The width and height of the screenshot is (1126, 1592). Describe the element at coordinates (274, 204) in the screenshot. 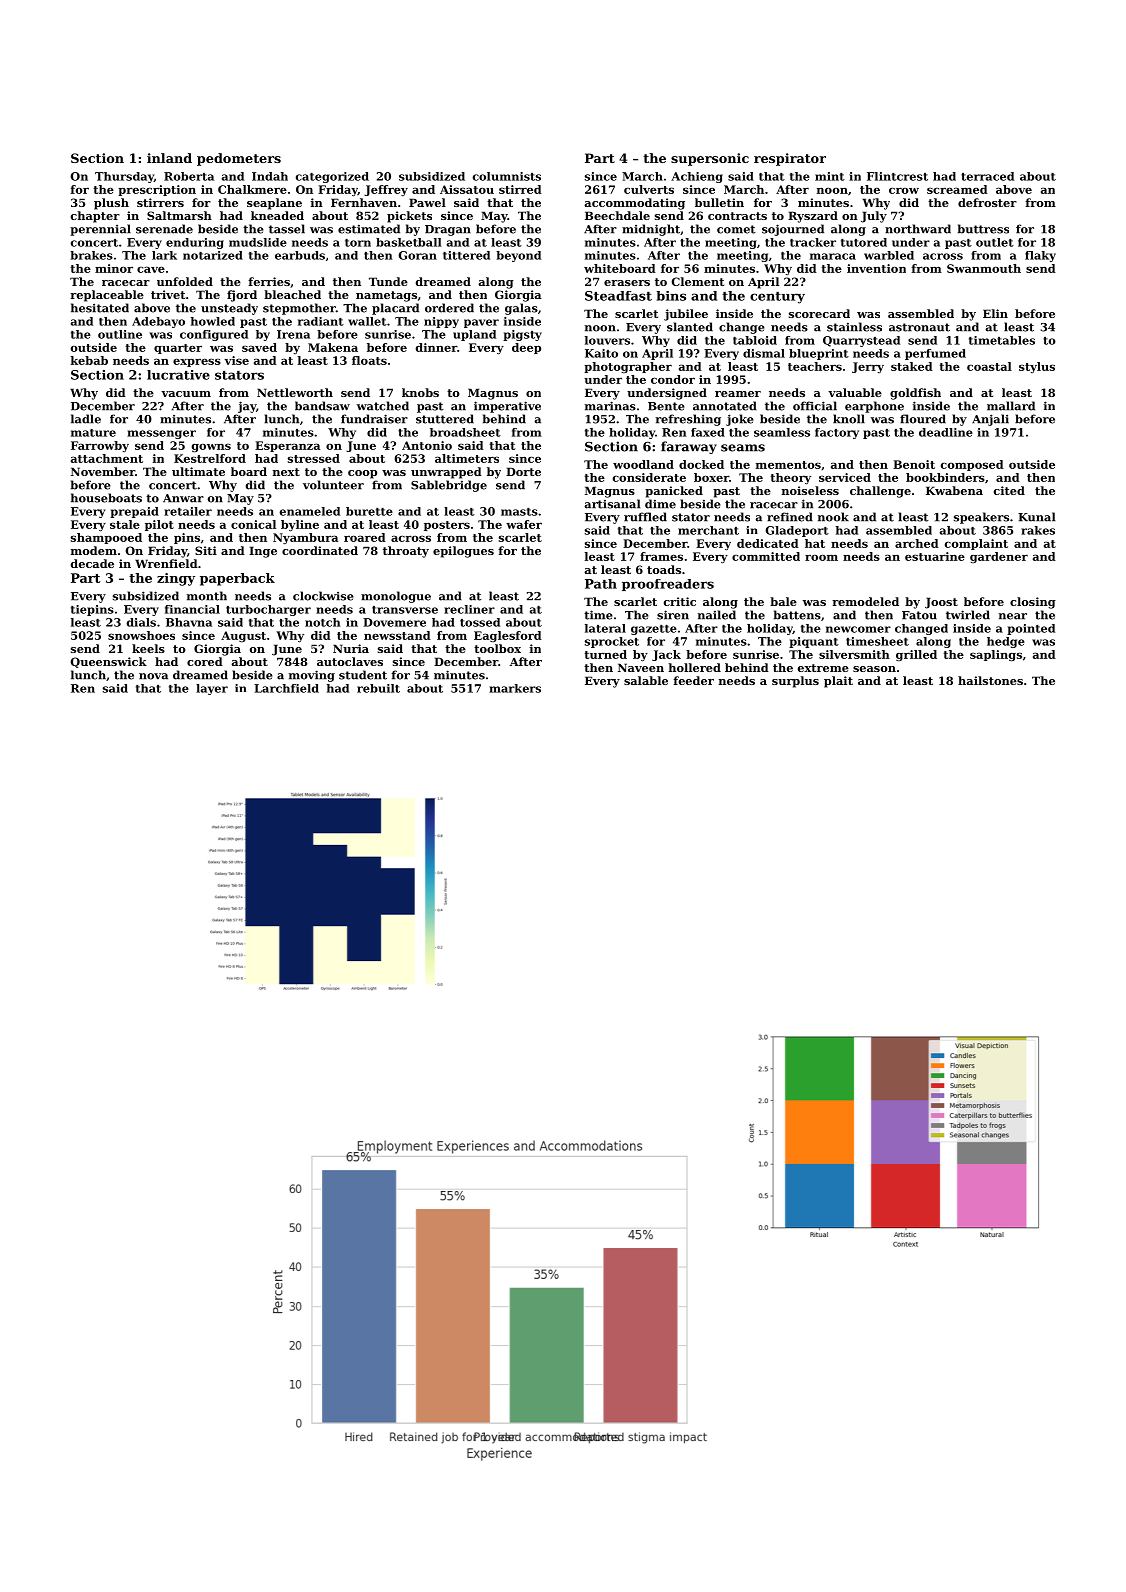

I see `seaplane` at that location.
